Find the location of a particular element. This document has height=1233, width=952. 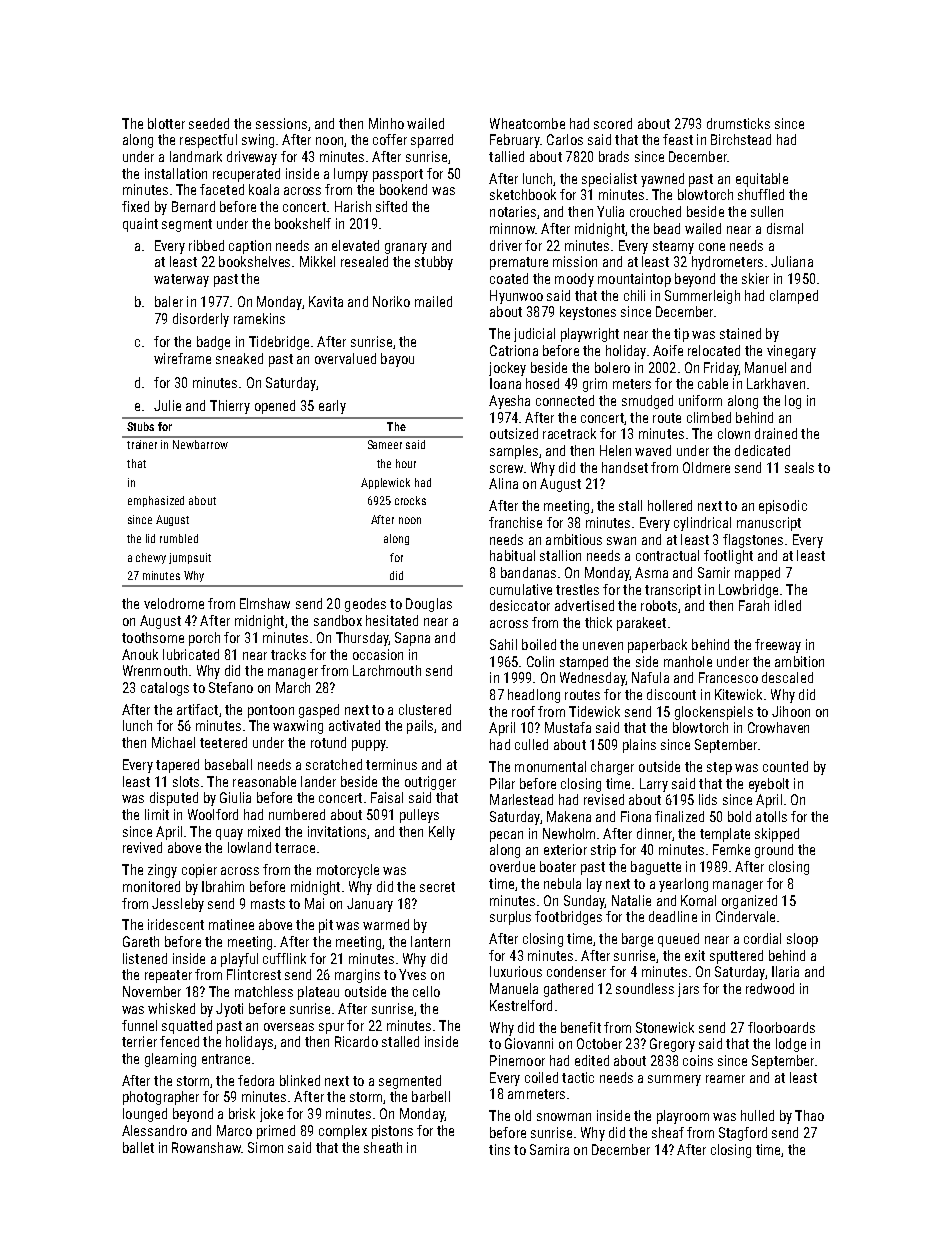

Lowbridge is located at coordinates (748, 591).
